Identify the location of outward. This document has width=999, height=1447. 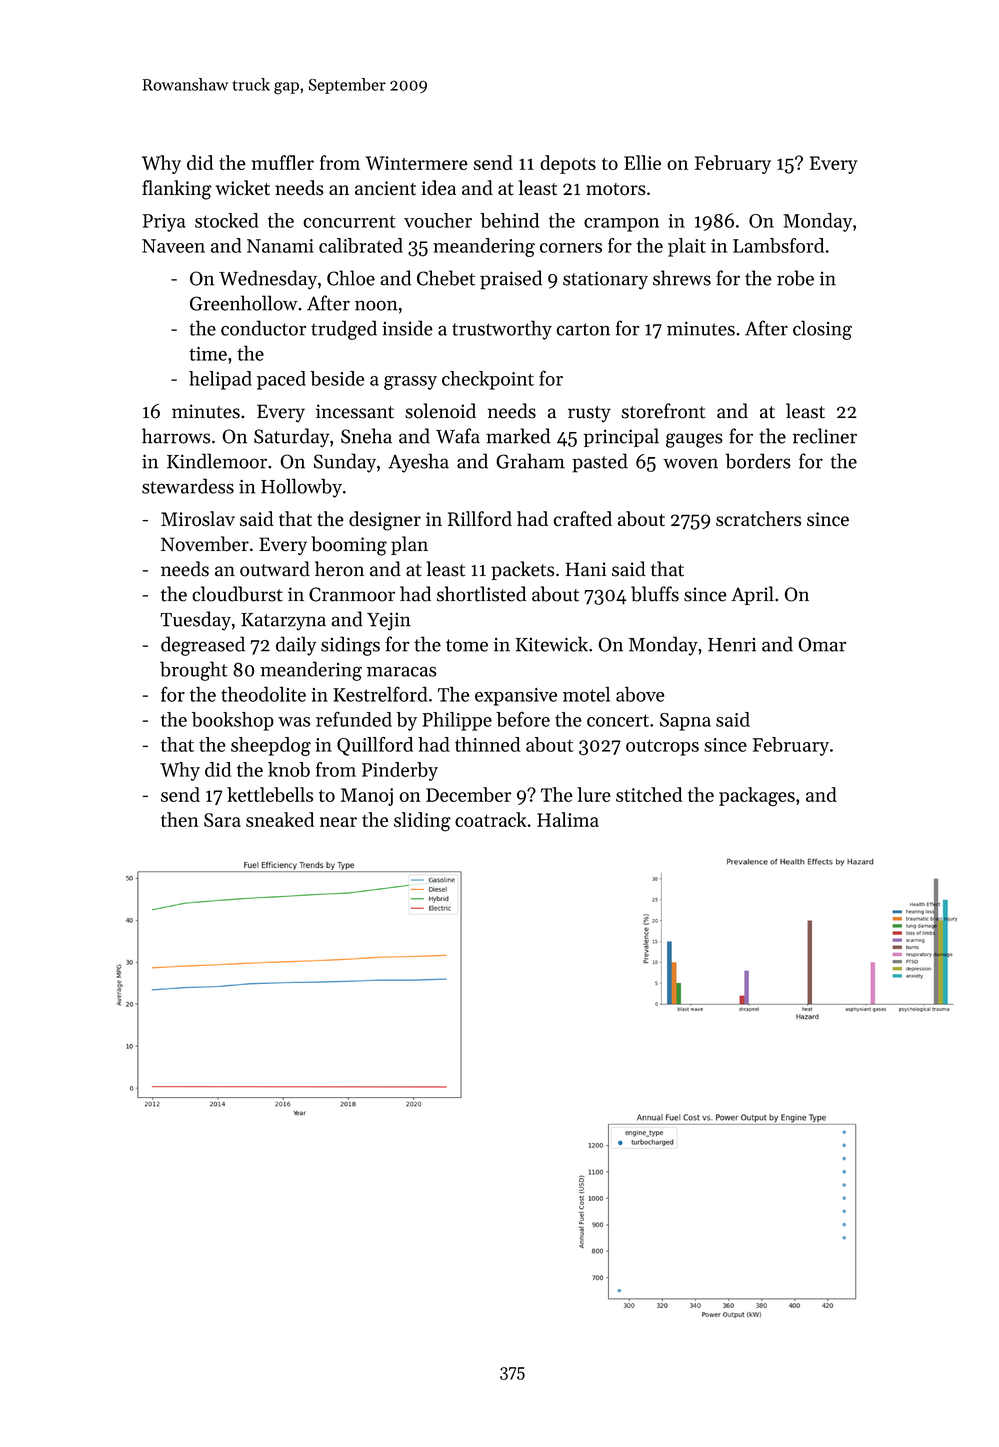
(275, 569).
